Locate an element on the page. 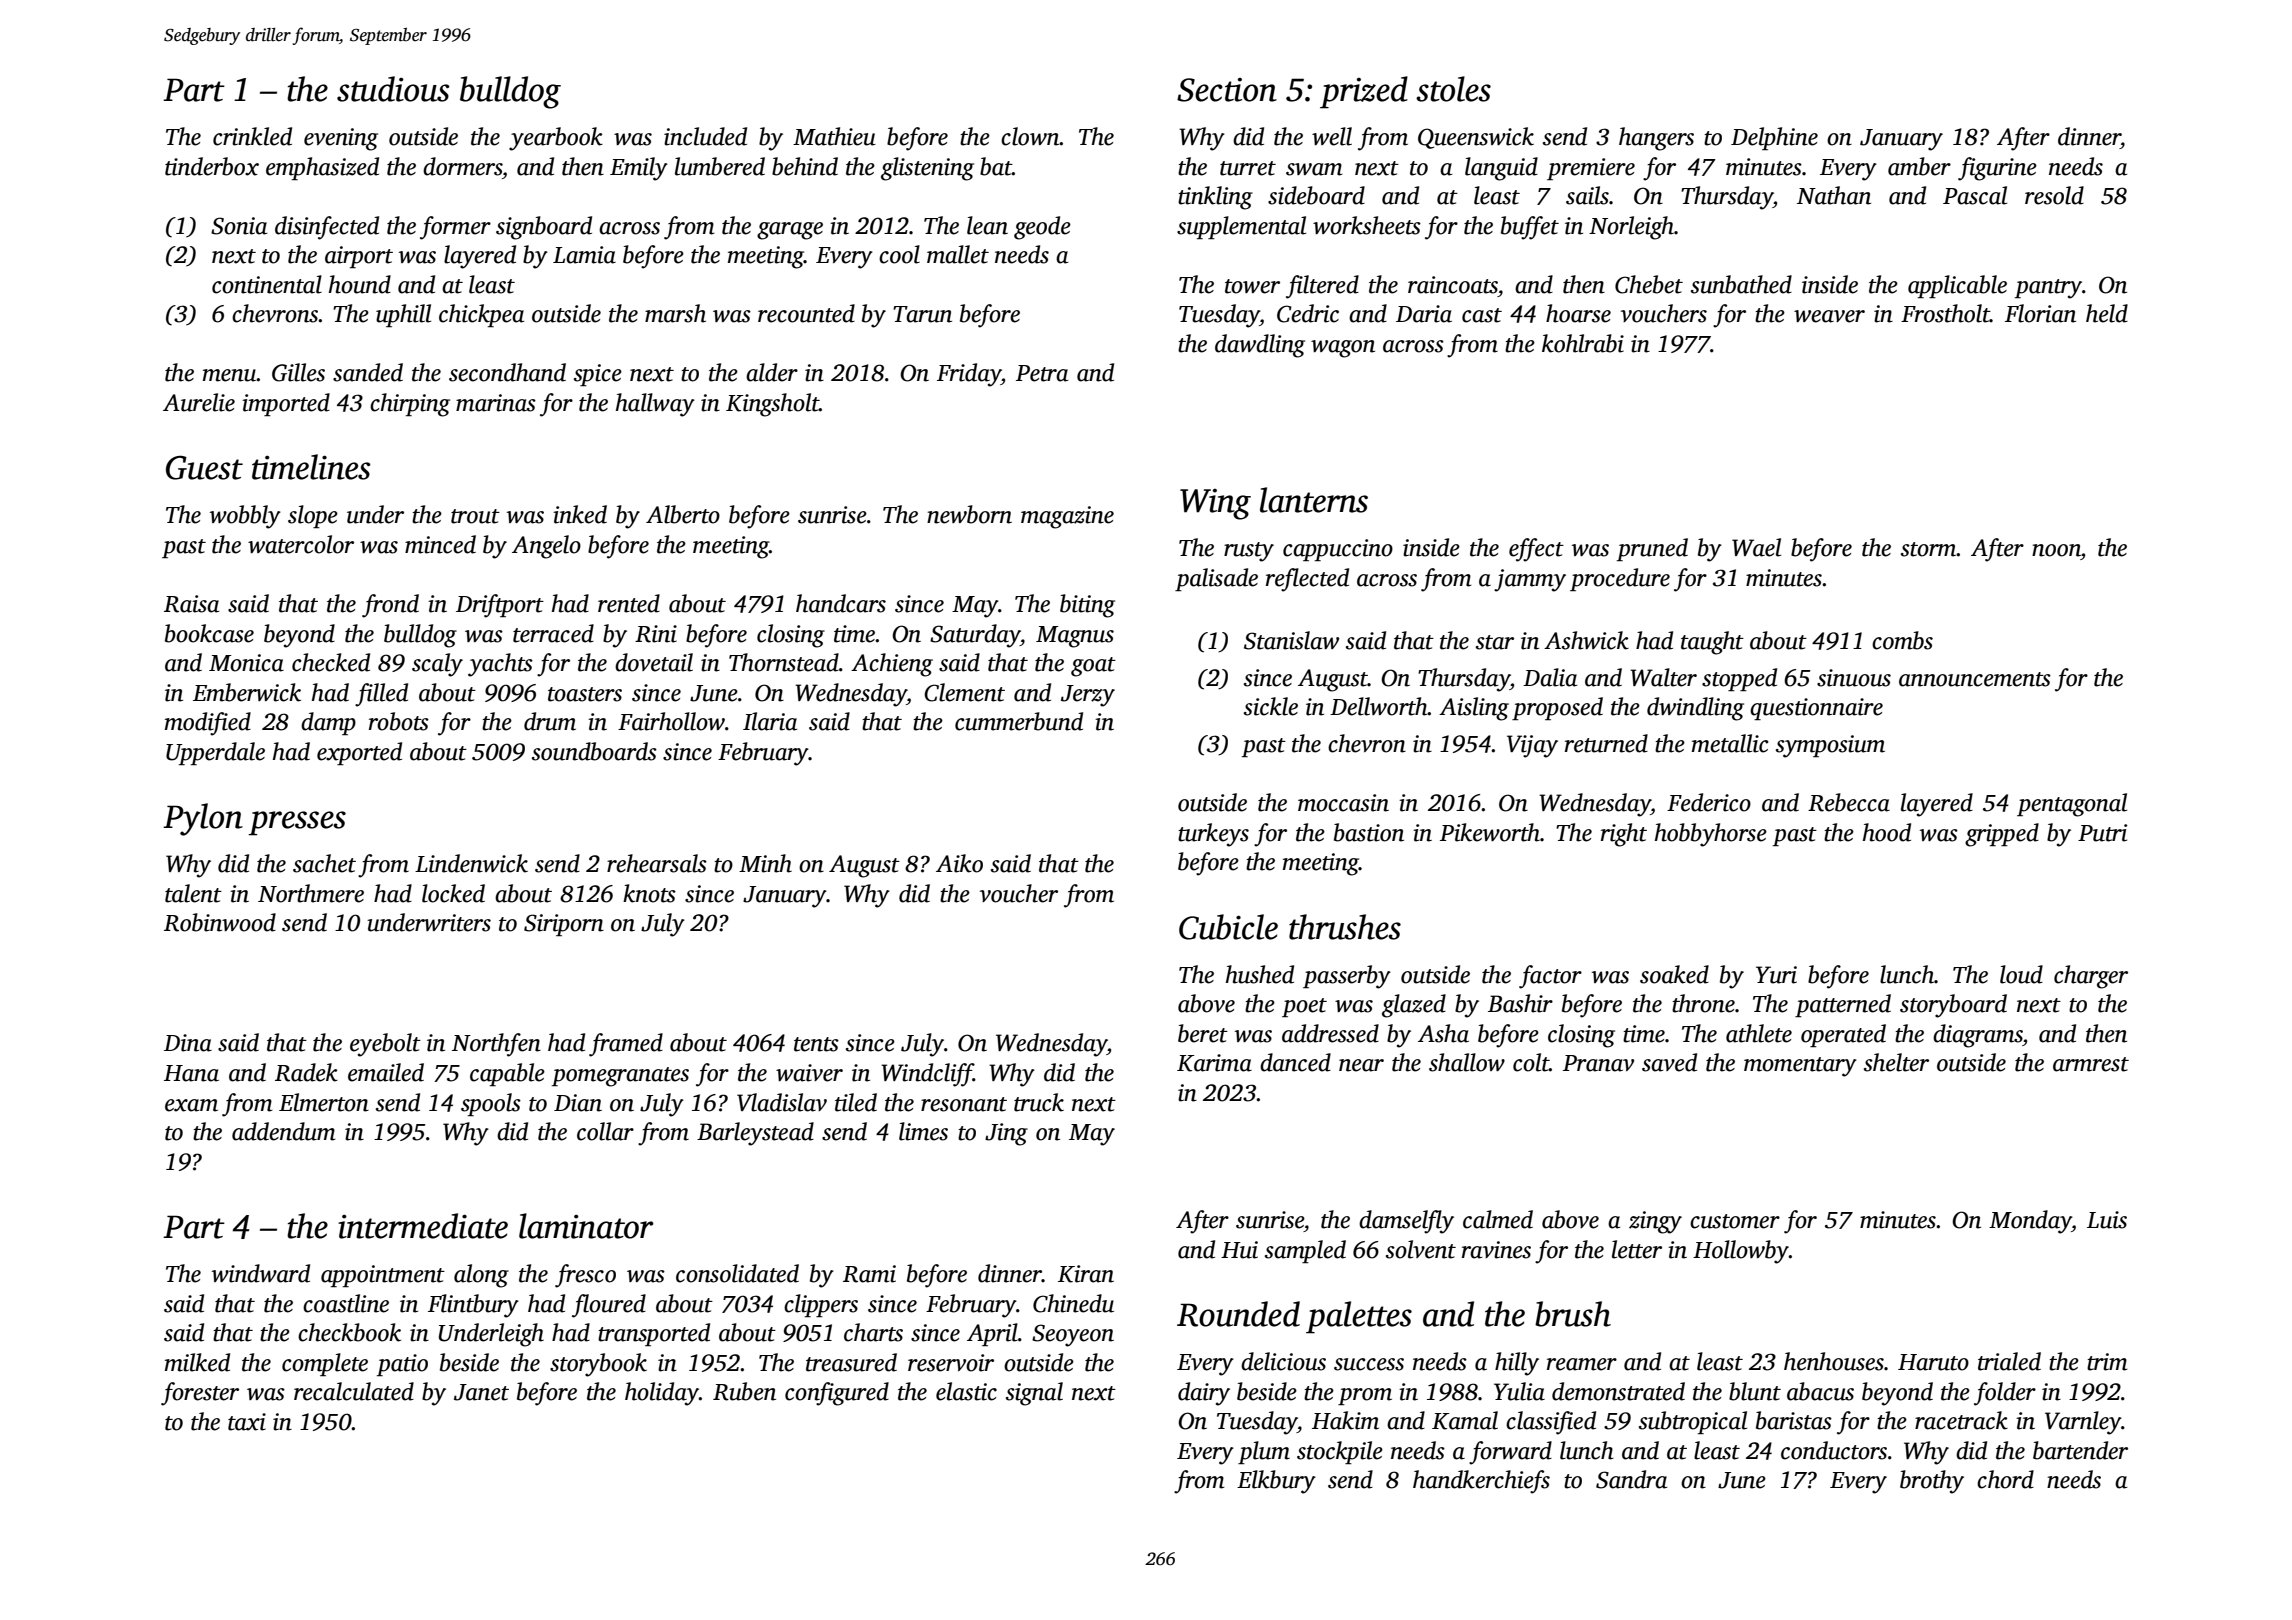 The image size is (2292, 1620). studious is located at coordinates (393, 89).
